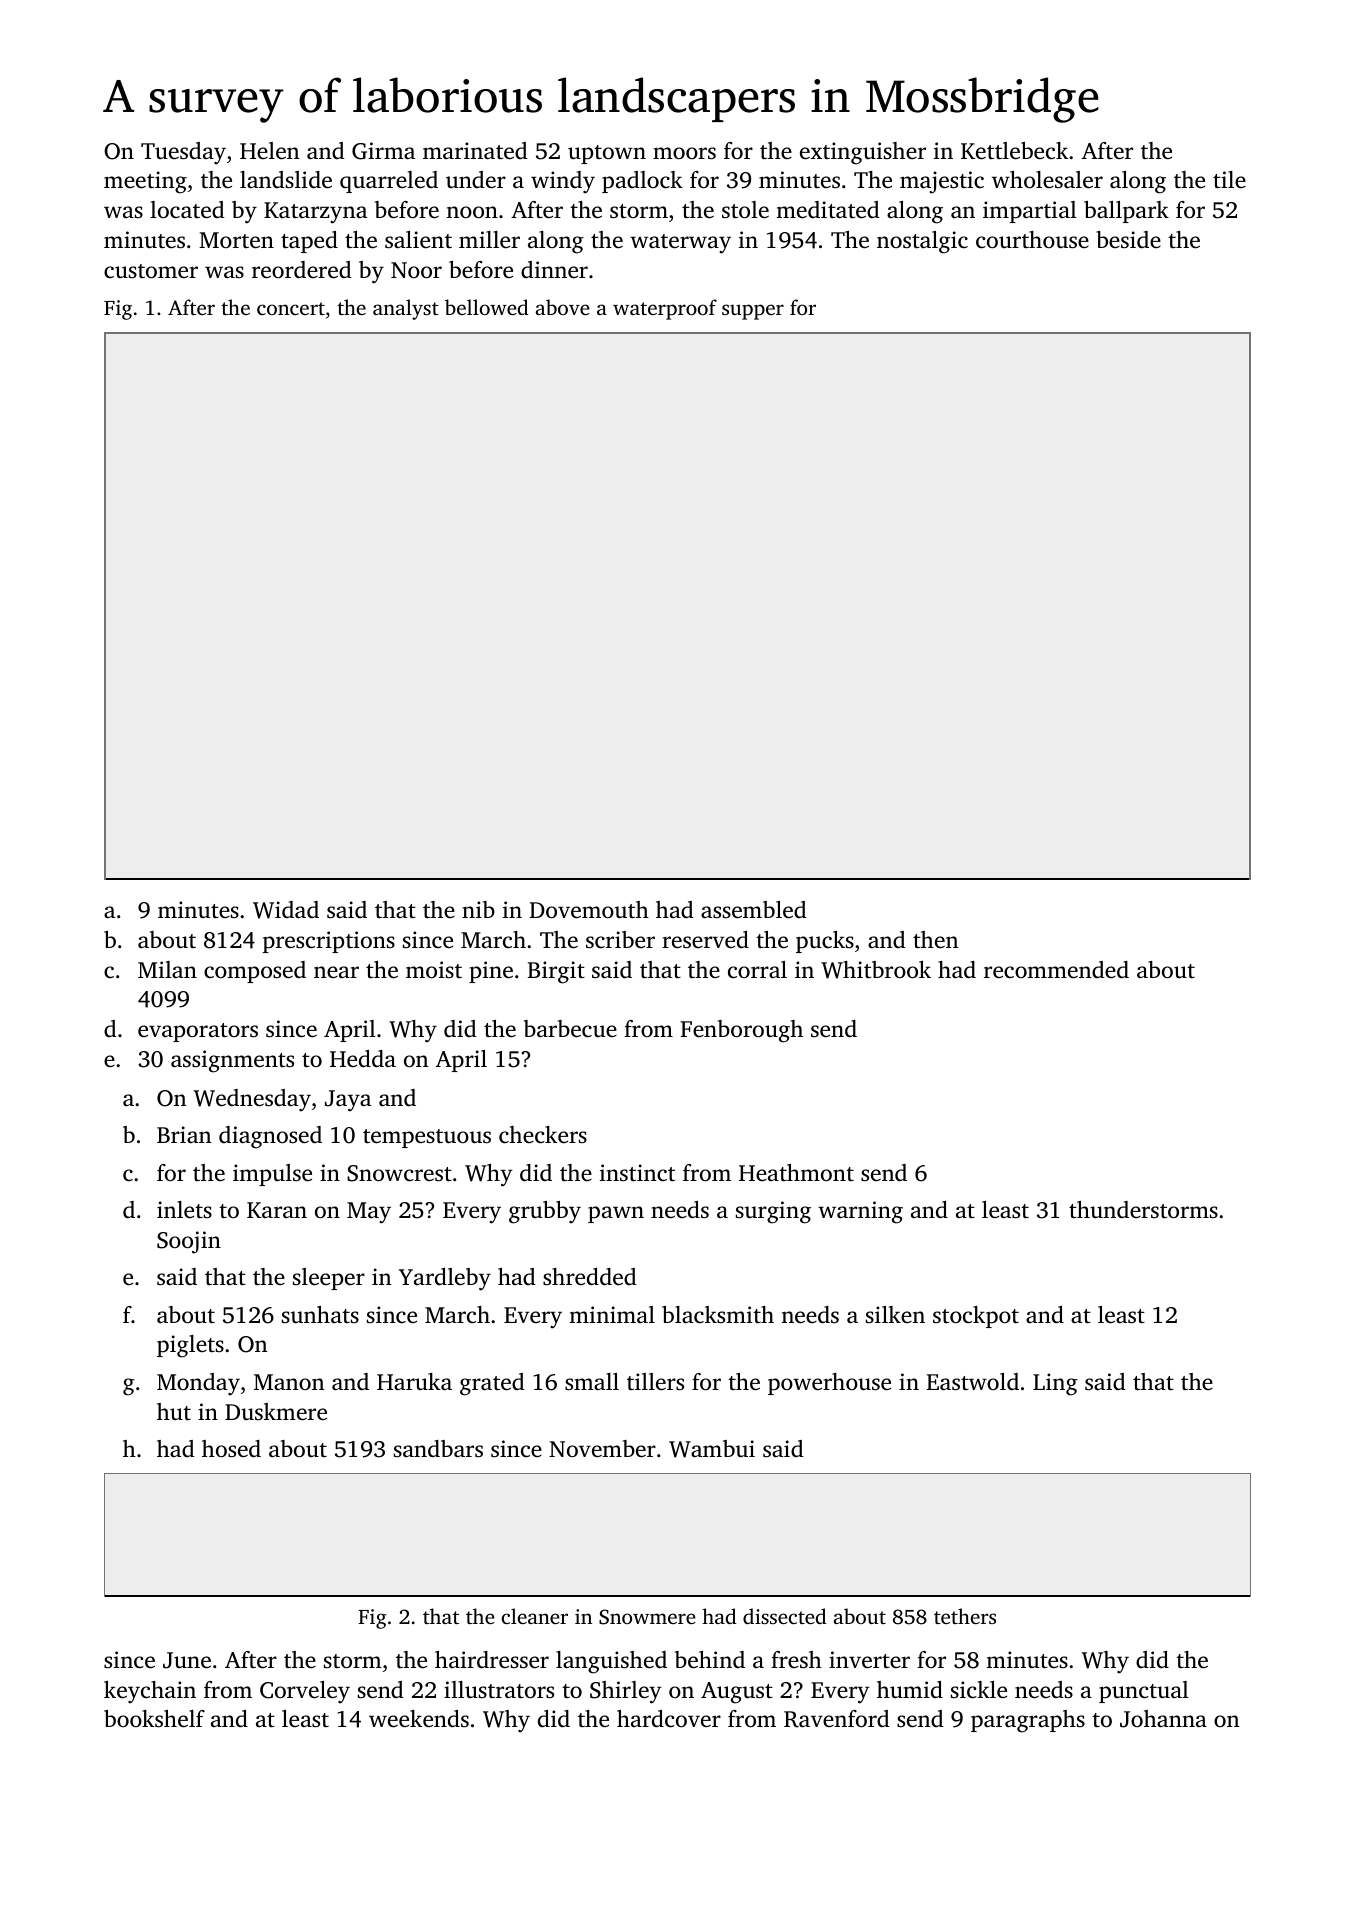 Image resolution: width=1355 pixels, height=1917 pixels. I want to click on waterproof, so click(665, 309).
